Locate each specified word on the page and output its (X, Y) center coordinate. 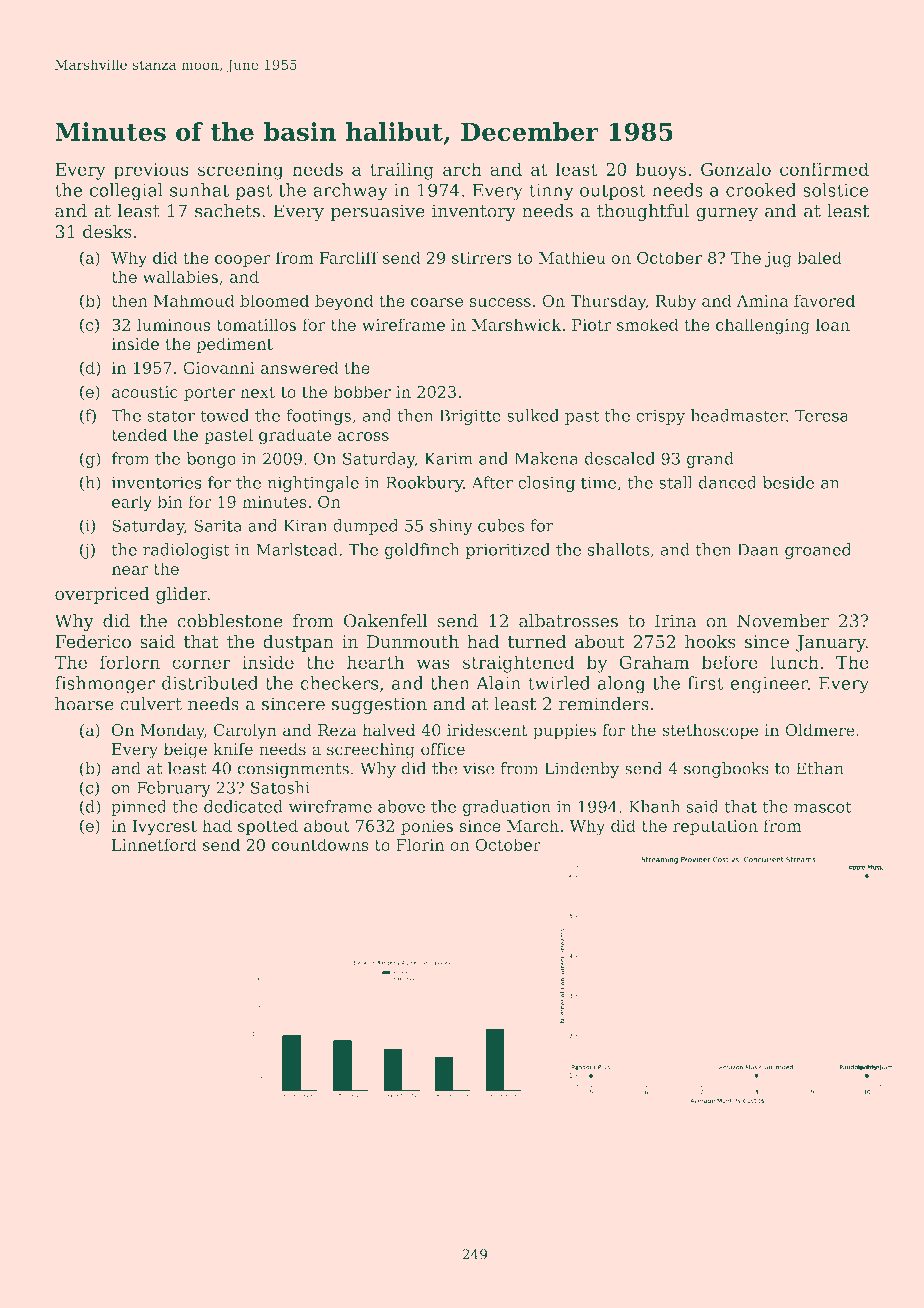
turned (537, 641)
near (130, 570)
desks (107, 231)
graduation (507, 808)
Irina (676, 621)
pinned (138, 808)
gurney (727, 214)
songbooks (726, 770)
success (500, 302)
